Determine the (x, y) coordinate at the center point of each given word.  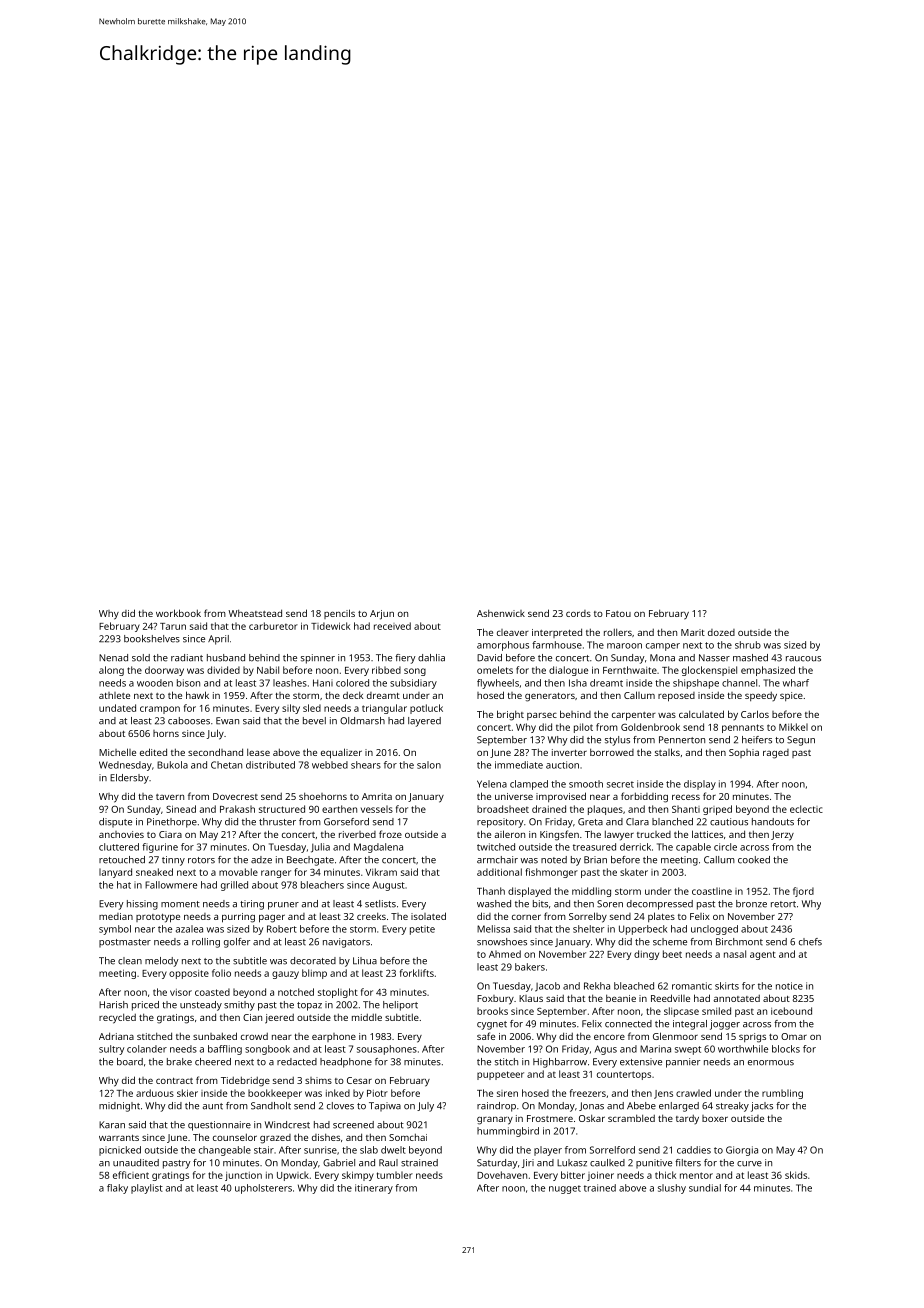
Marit (693, 632)
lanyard (115, 873)
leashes (290, 683)
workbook (178, 613)
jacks (762, 1107)
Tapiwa (385, 1106)
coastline (712, 891)
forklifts (417, 973)
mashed (750, 658)
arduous (155, 1093)
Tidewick (330, 626)
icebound (791, 1011)
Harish (113, 1005)
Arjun (382, 615)
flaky (117, 1189)
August (389, 886)
